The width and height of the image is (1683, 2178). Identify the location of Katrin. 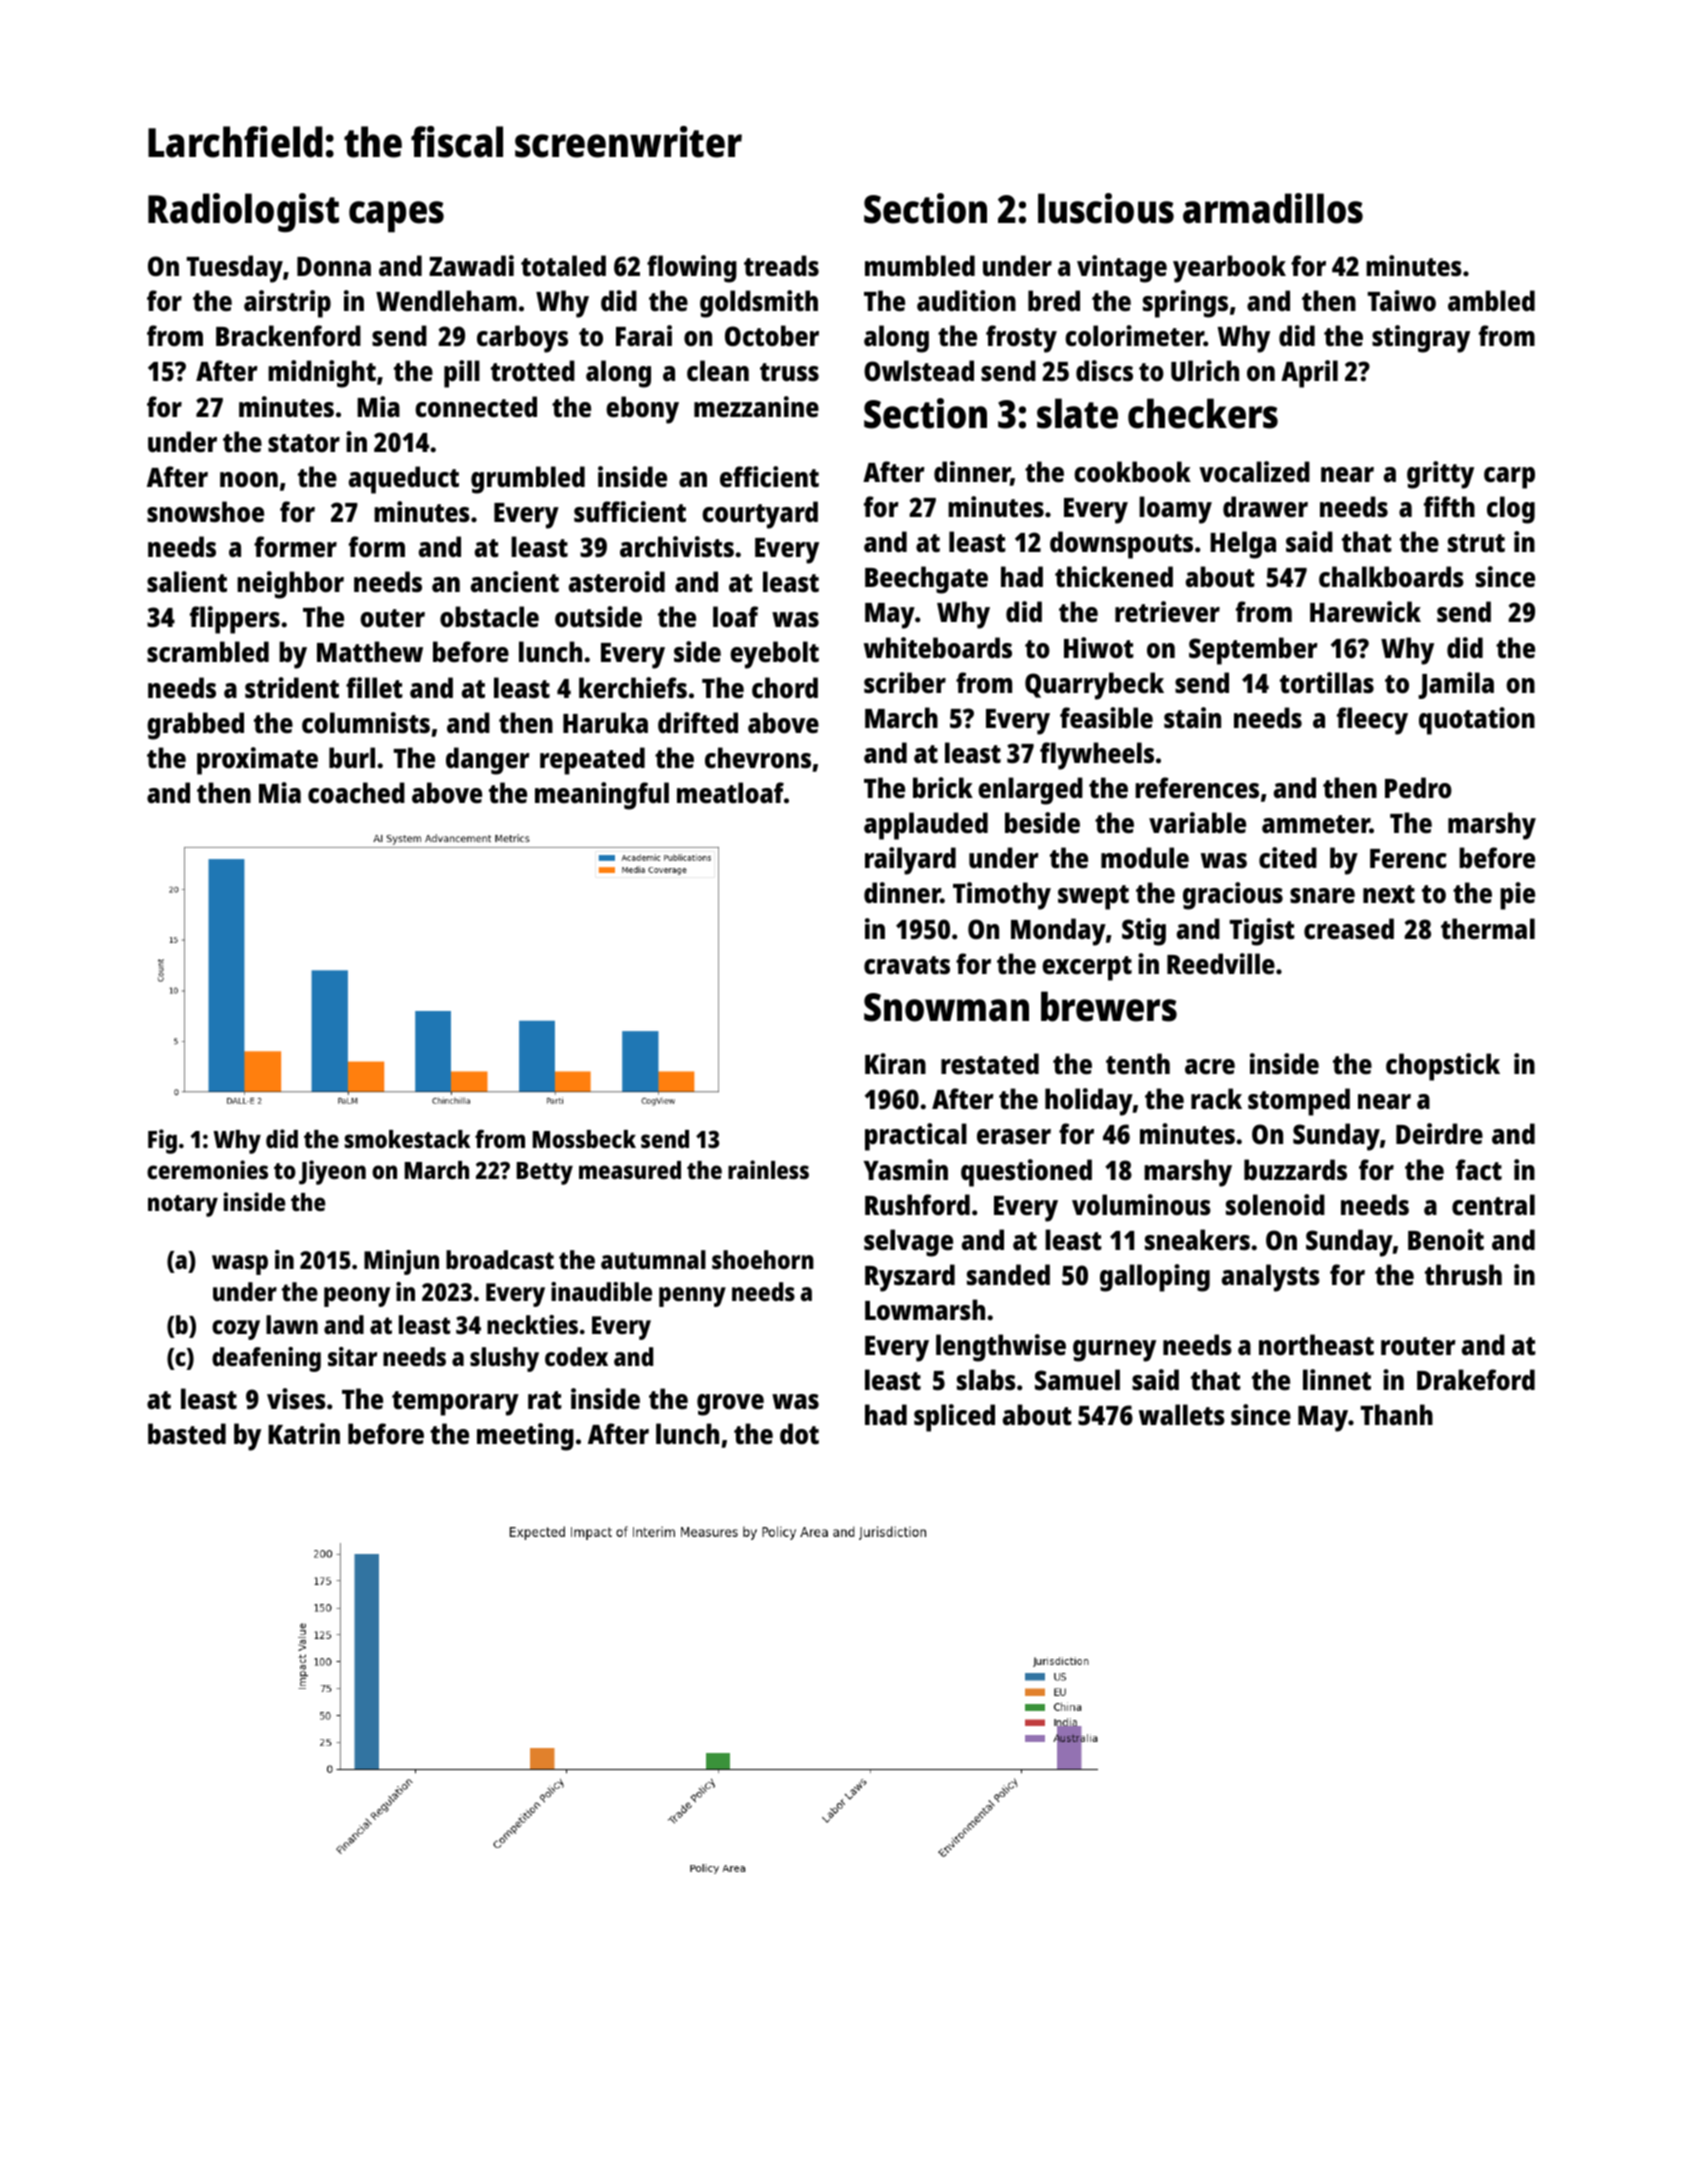
(304, 1433).
